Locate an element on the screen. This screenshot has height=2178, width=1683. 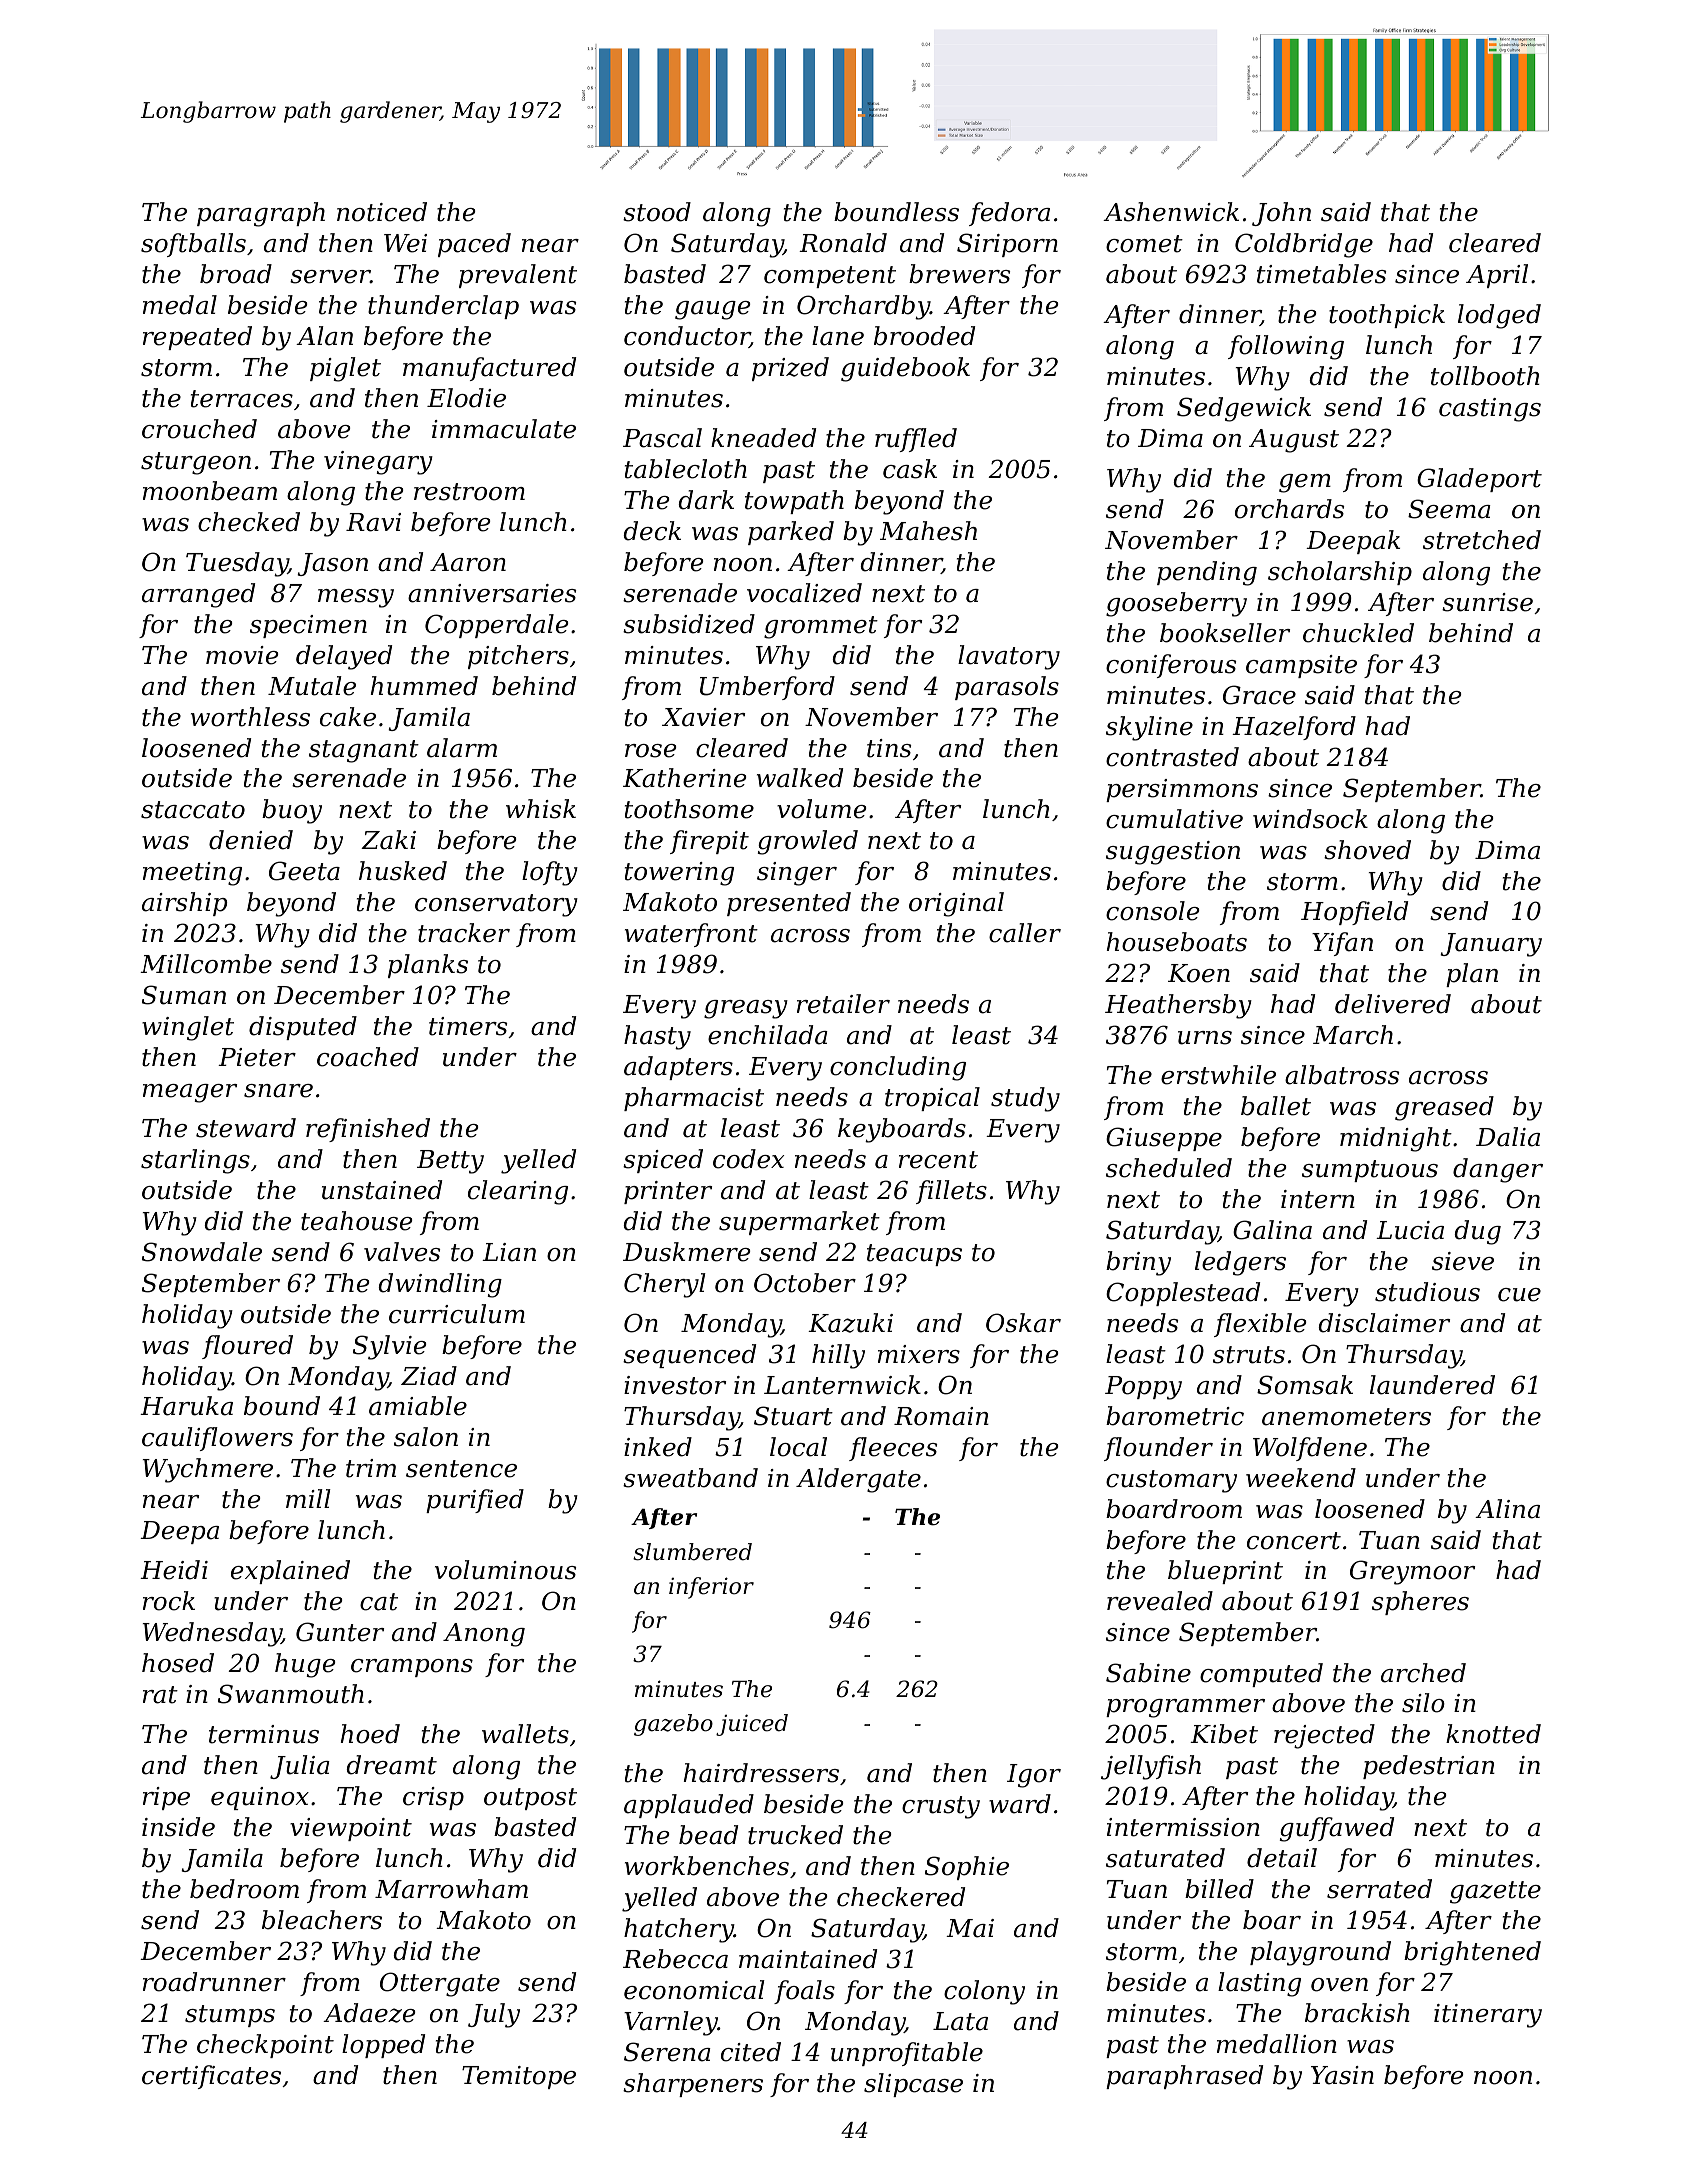
softballs is located at coordinates (193, 245).
